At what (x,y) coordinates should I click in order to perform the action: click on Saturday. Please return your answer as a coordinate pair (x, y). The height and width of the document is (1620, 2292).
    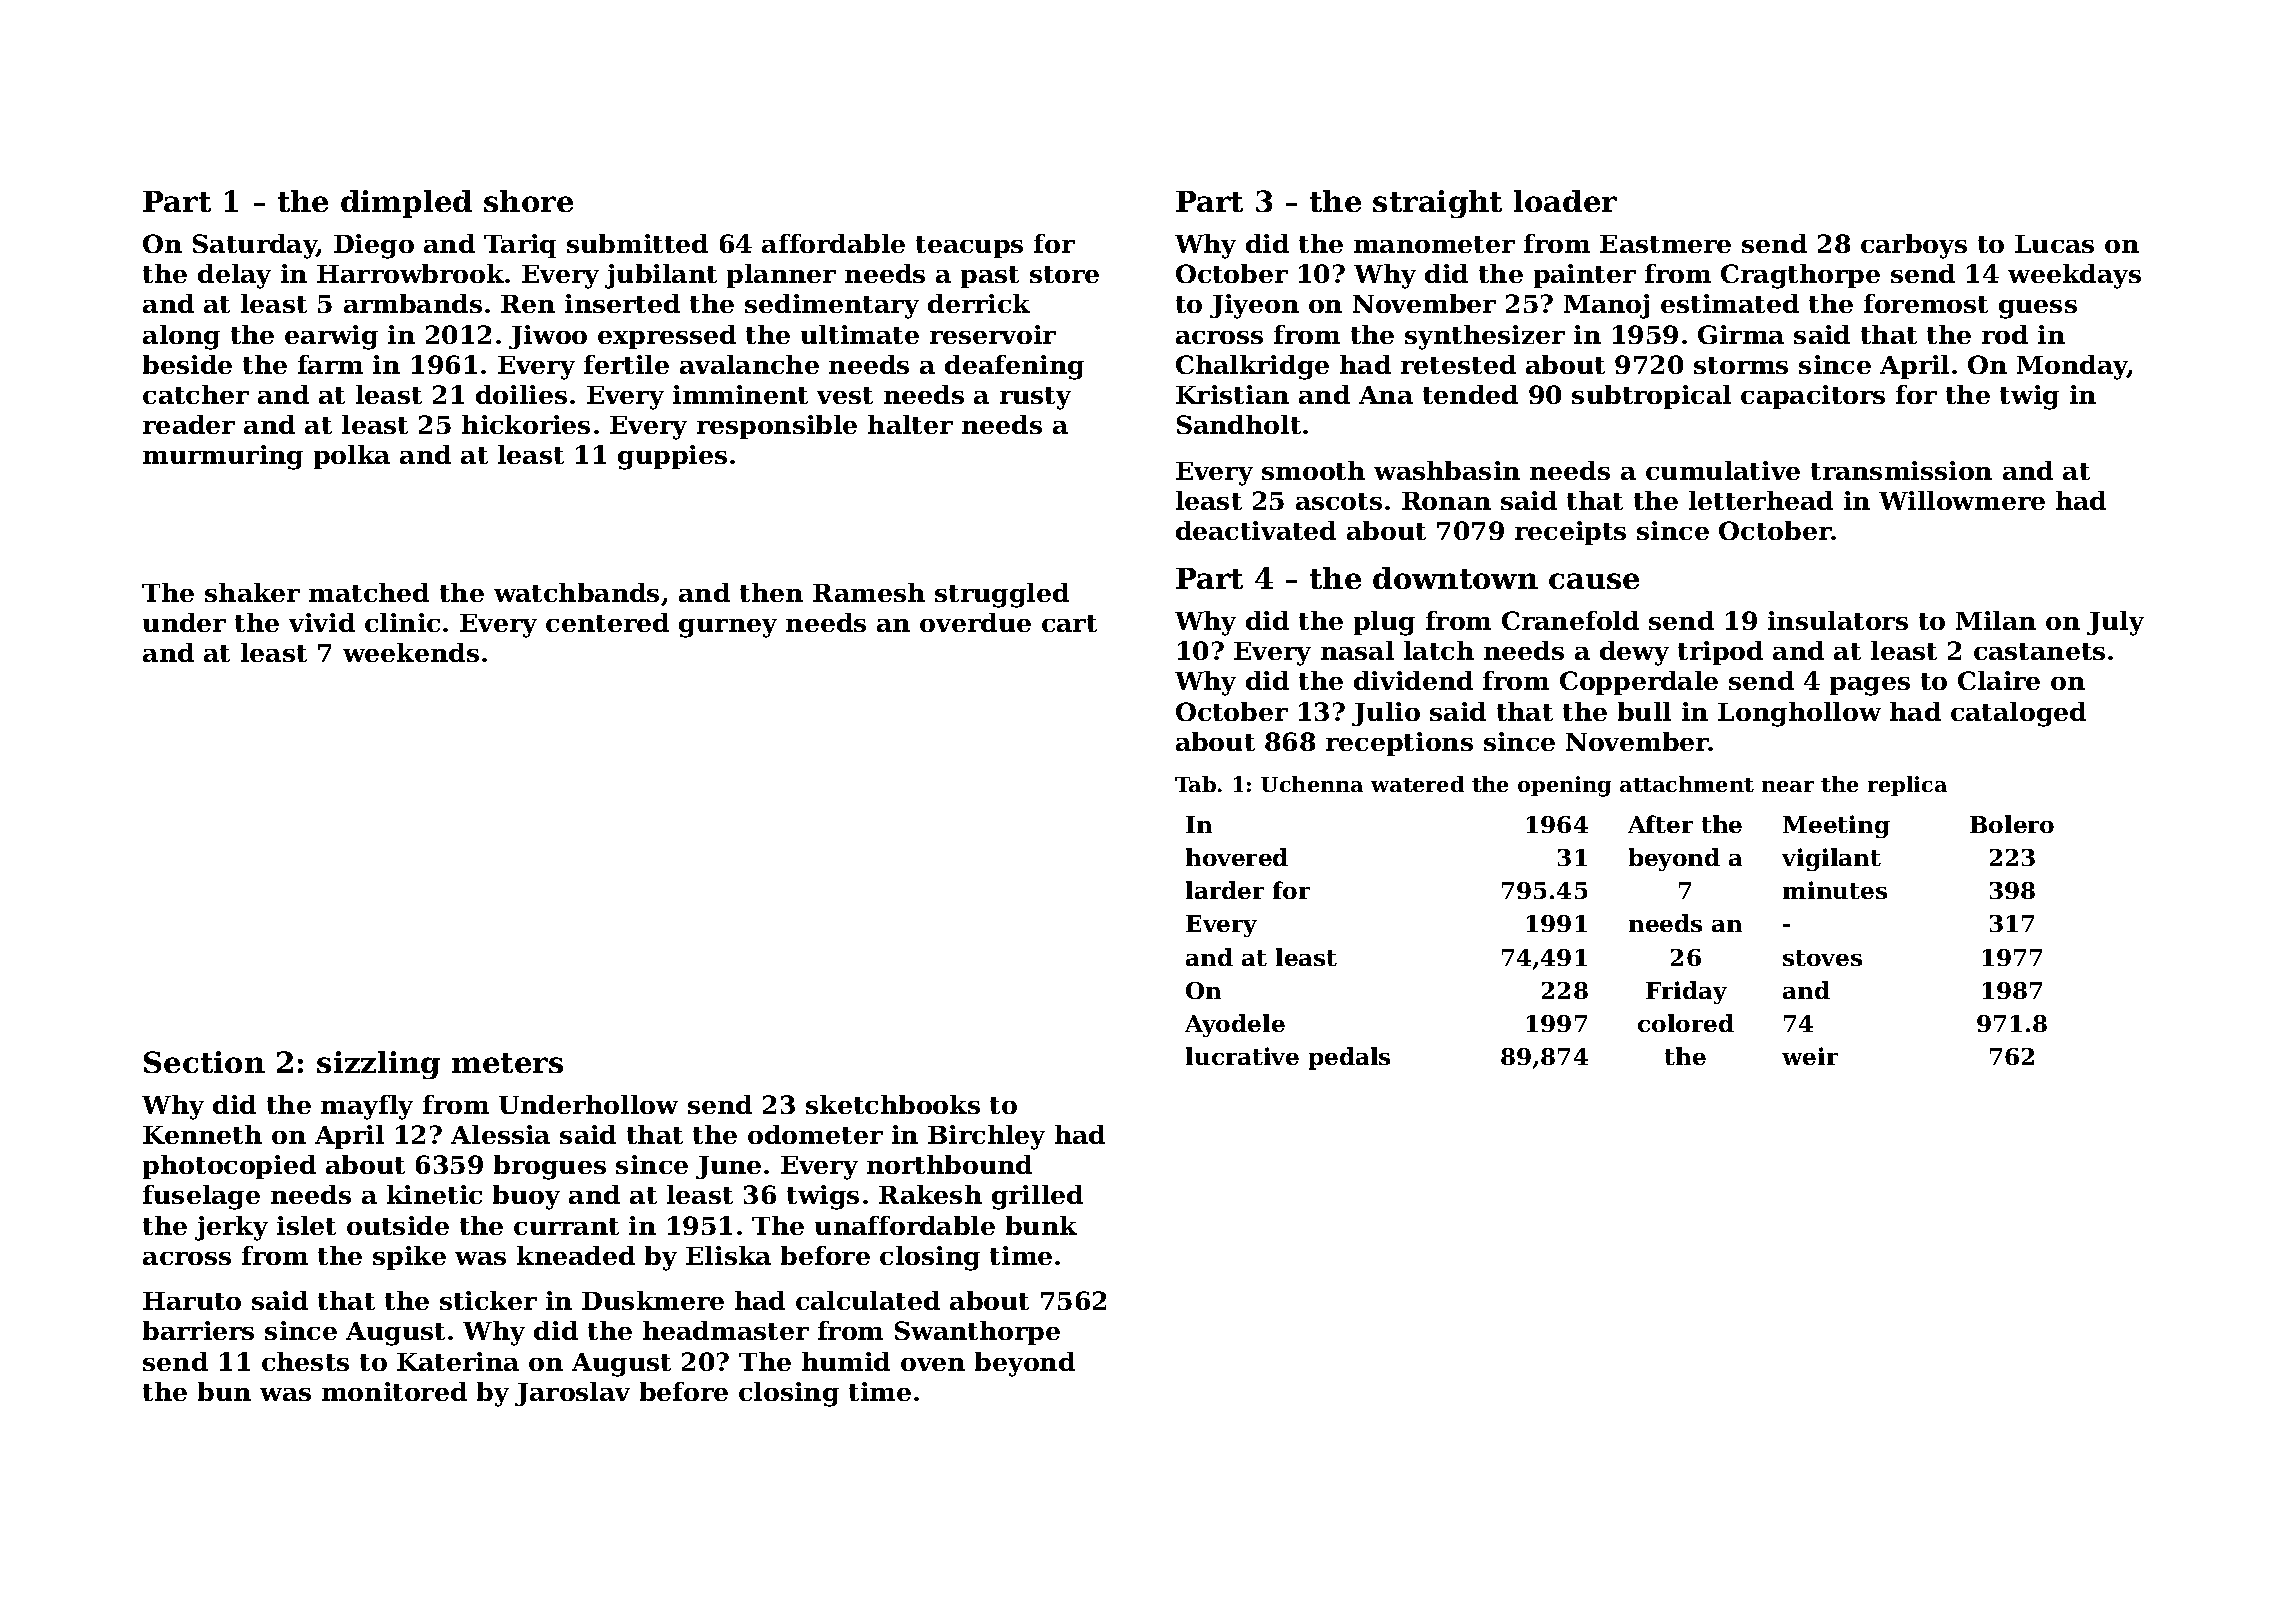
    Looking at the image, I should click on (255, 246).
